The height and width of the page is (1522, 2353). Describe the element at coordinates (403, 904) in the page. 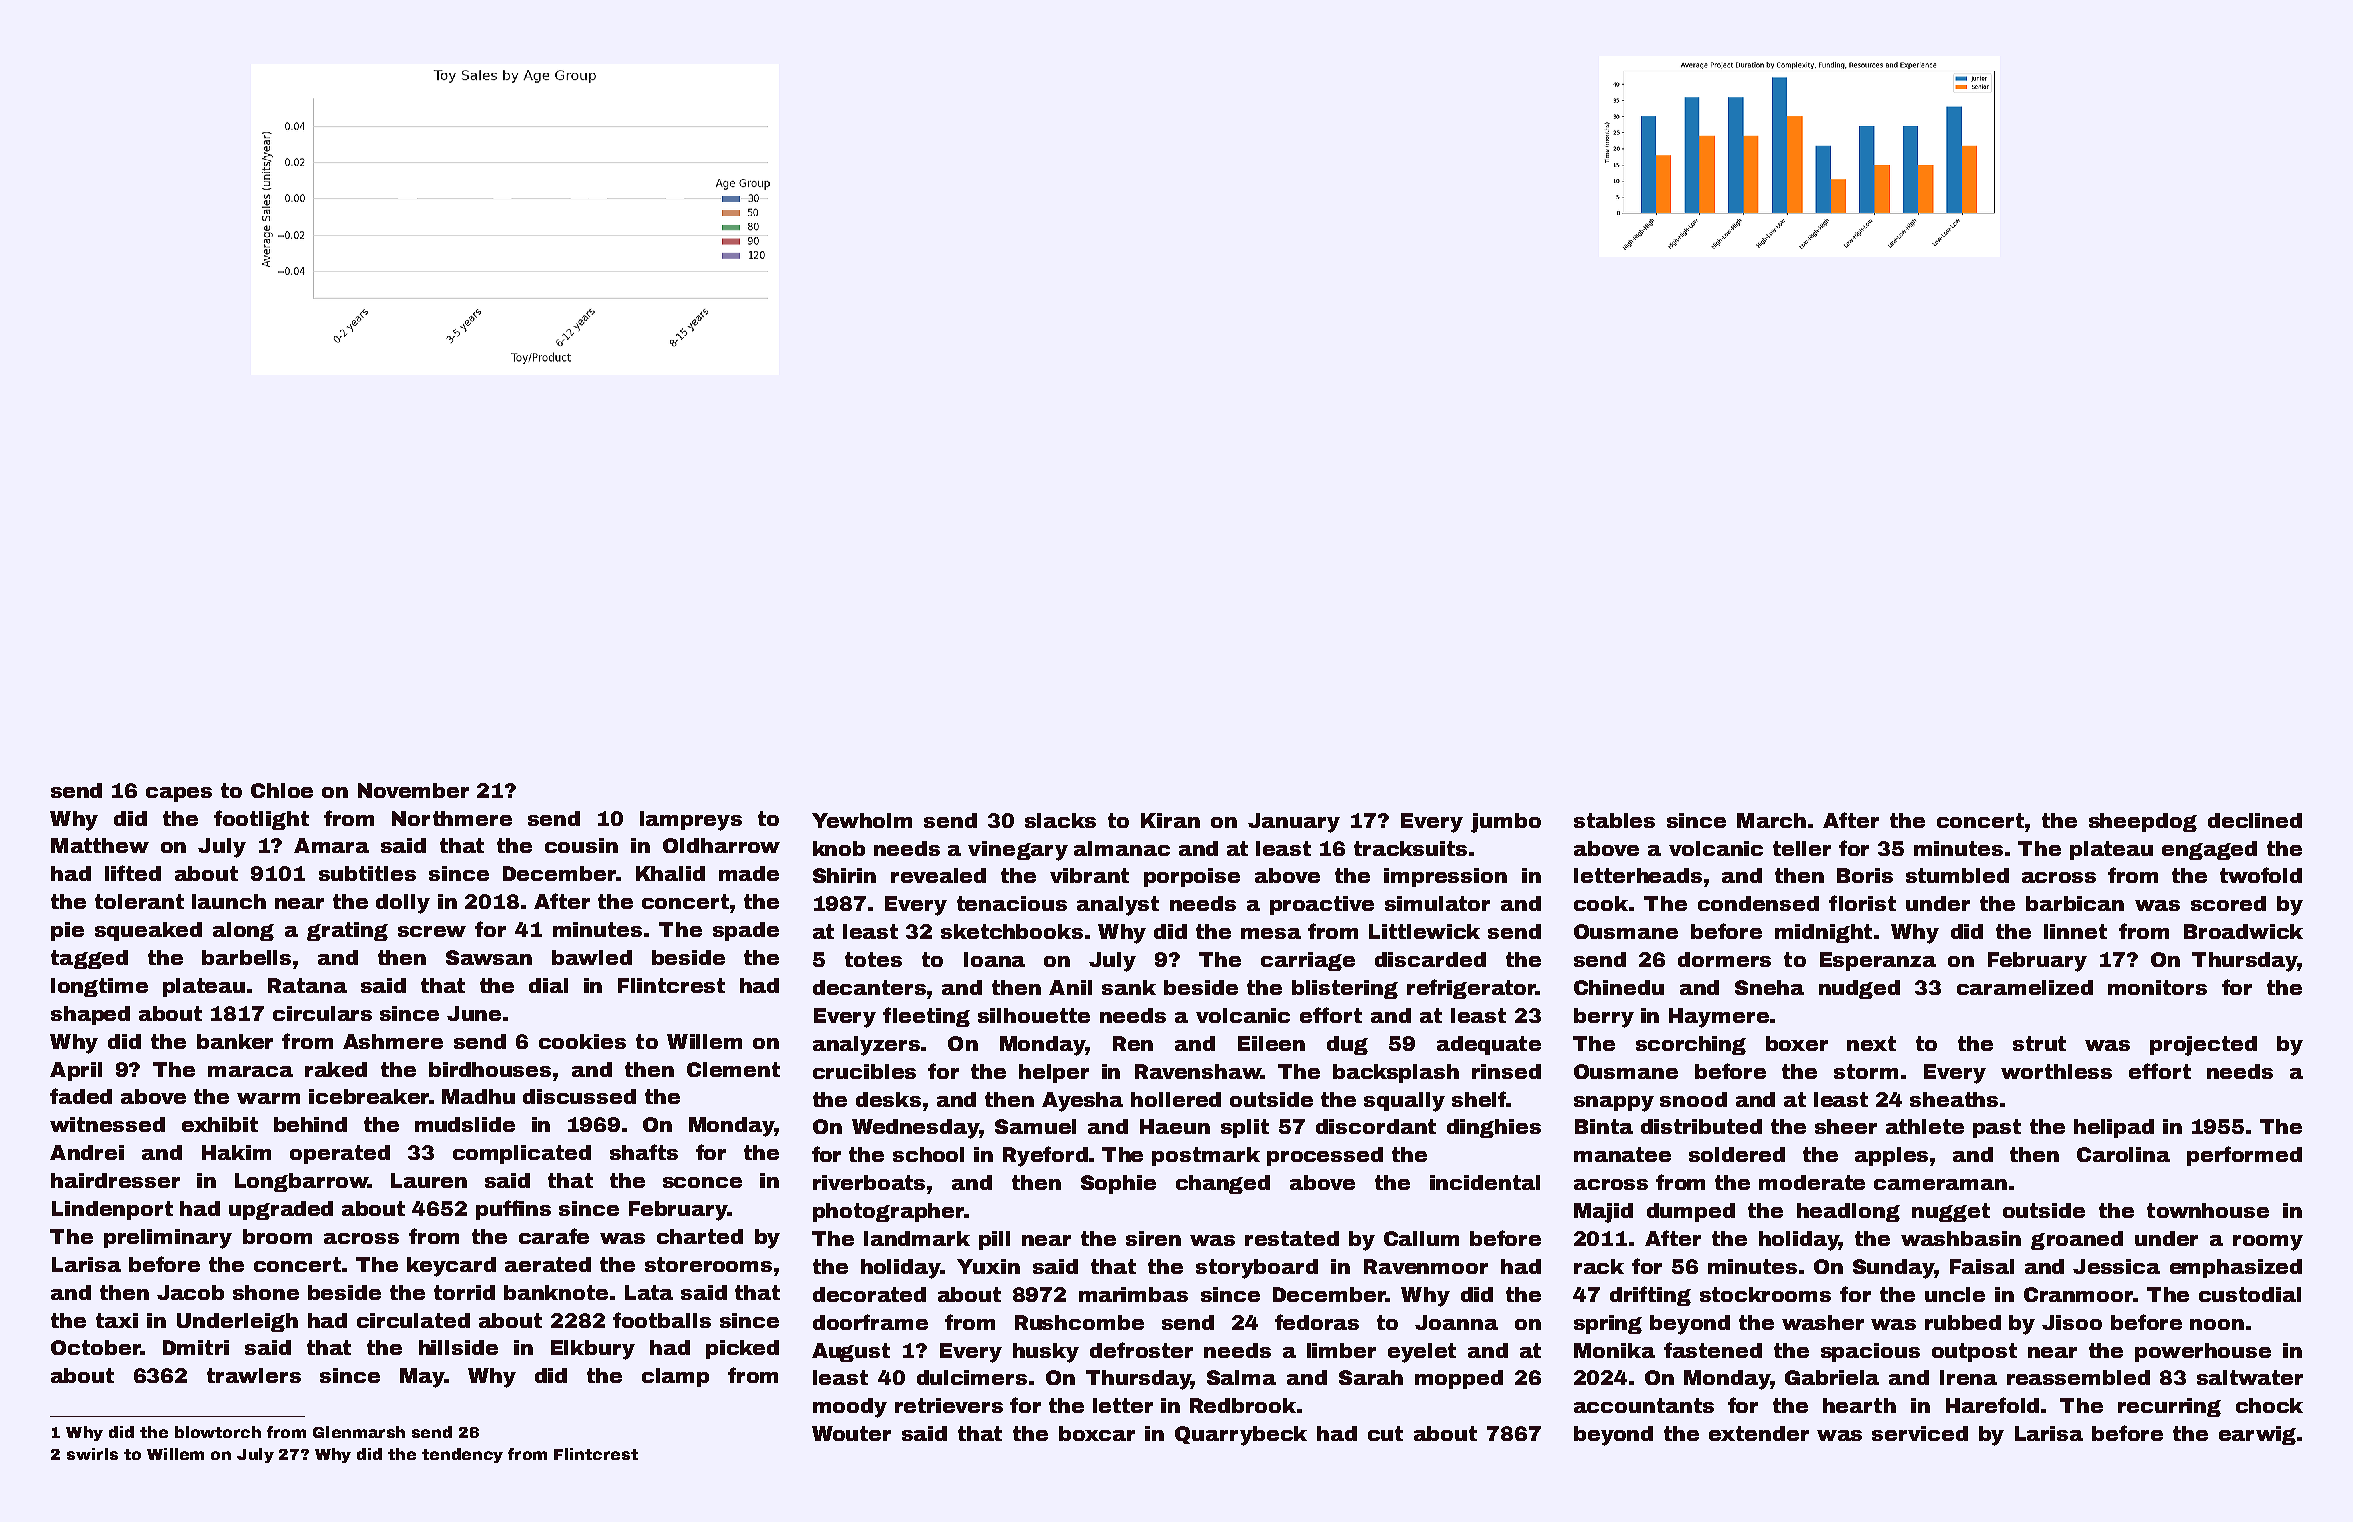

I see `dolly` at that location.
